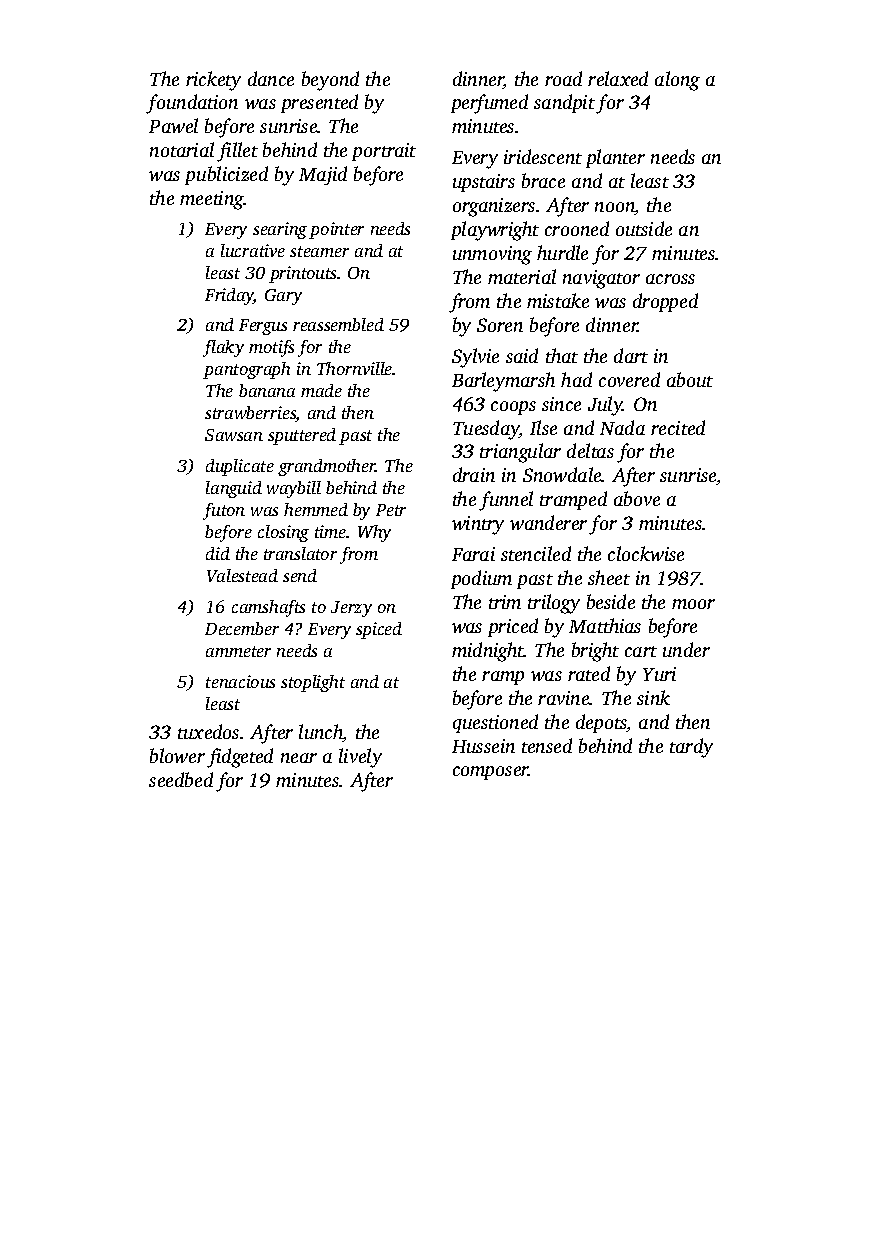 The width and height of the page is (873, 1238). What do you see at coordinates (691, 748) in the page?
I see `tardy` at bounding box center [691, 748].
